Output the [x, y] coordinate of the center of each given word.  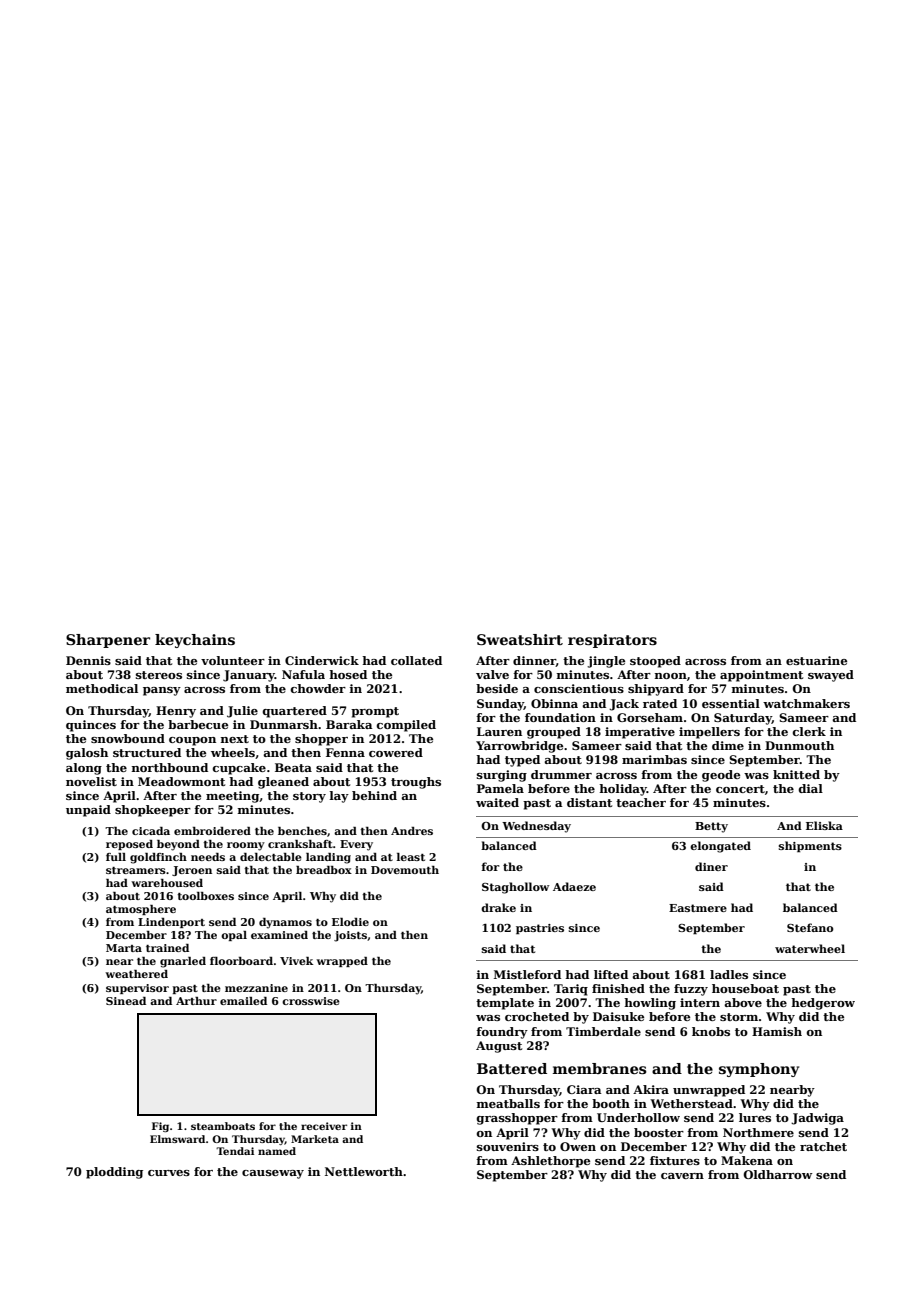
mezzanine [256, 988]
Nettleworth [364, 1171]
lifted [611, 974]
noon [670, 676]
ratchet [823, 1146]
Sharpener [108, 641]
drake [498, 907]
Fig [160, 1127]
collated [416, 660]
